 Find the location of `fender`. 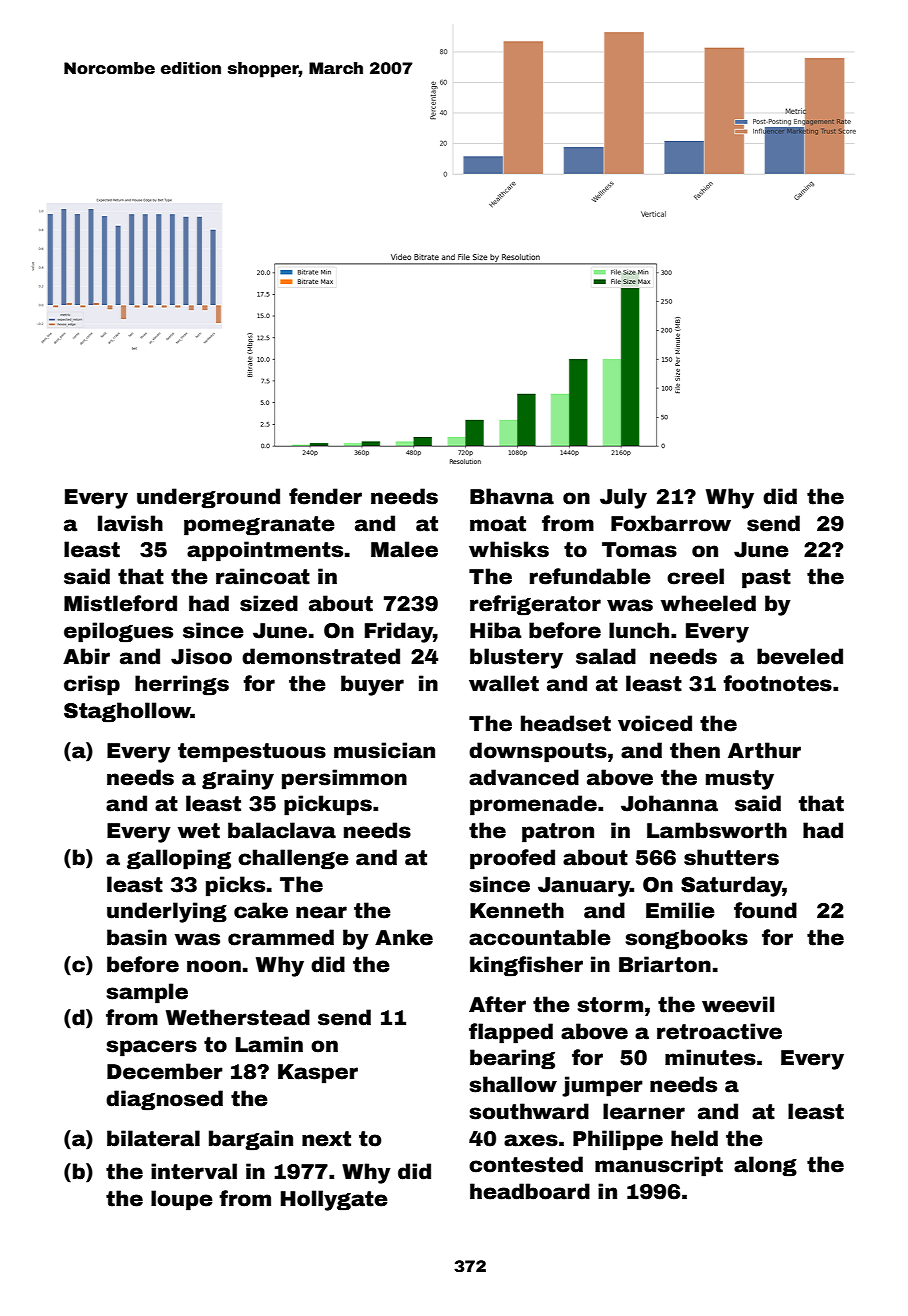

fender is located at coordinates (325, 496).
